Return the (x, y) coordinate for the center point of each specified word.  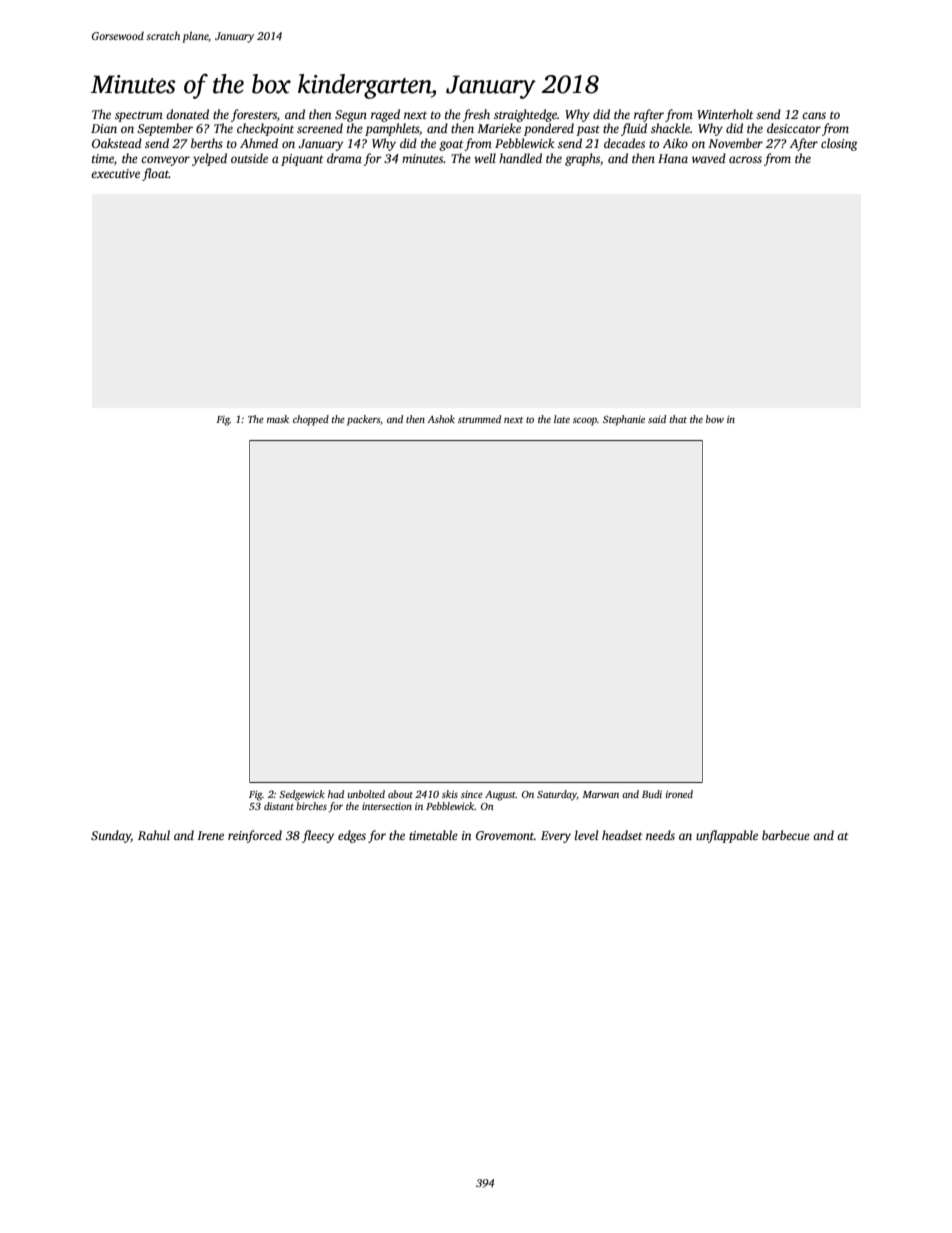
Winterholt (725, 114)
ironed (679, 794)
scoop (585, 422)
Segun (351, 116)
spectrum (139, 116)
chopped (311, 420)
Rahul (154, 835)
